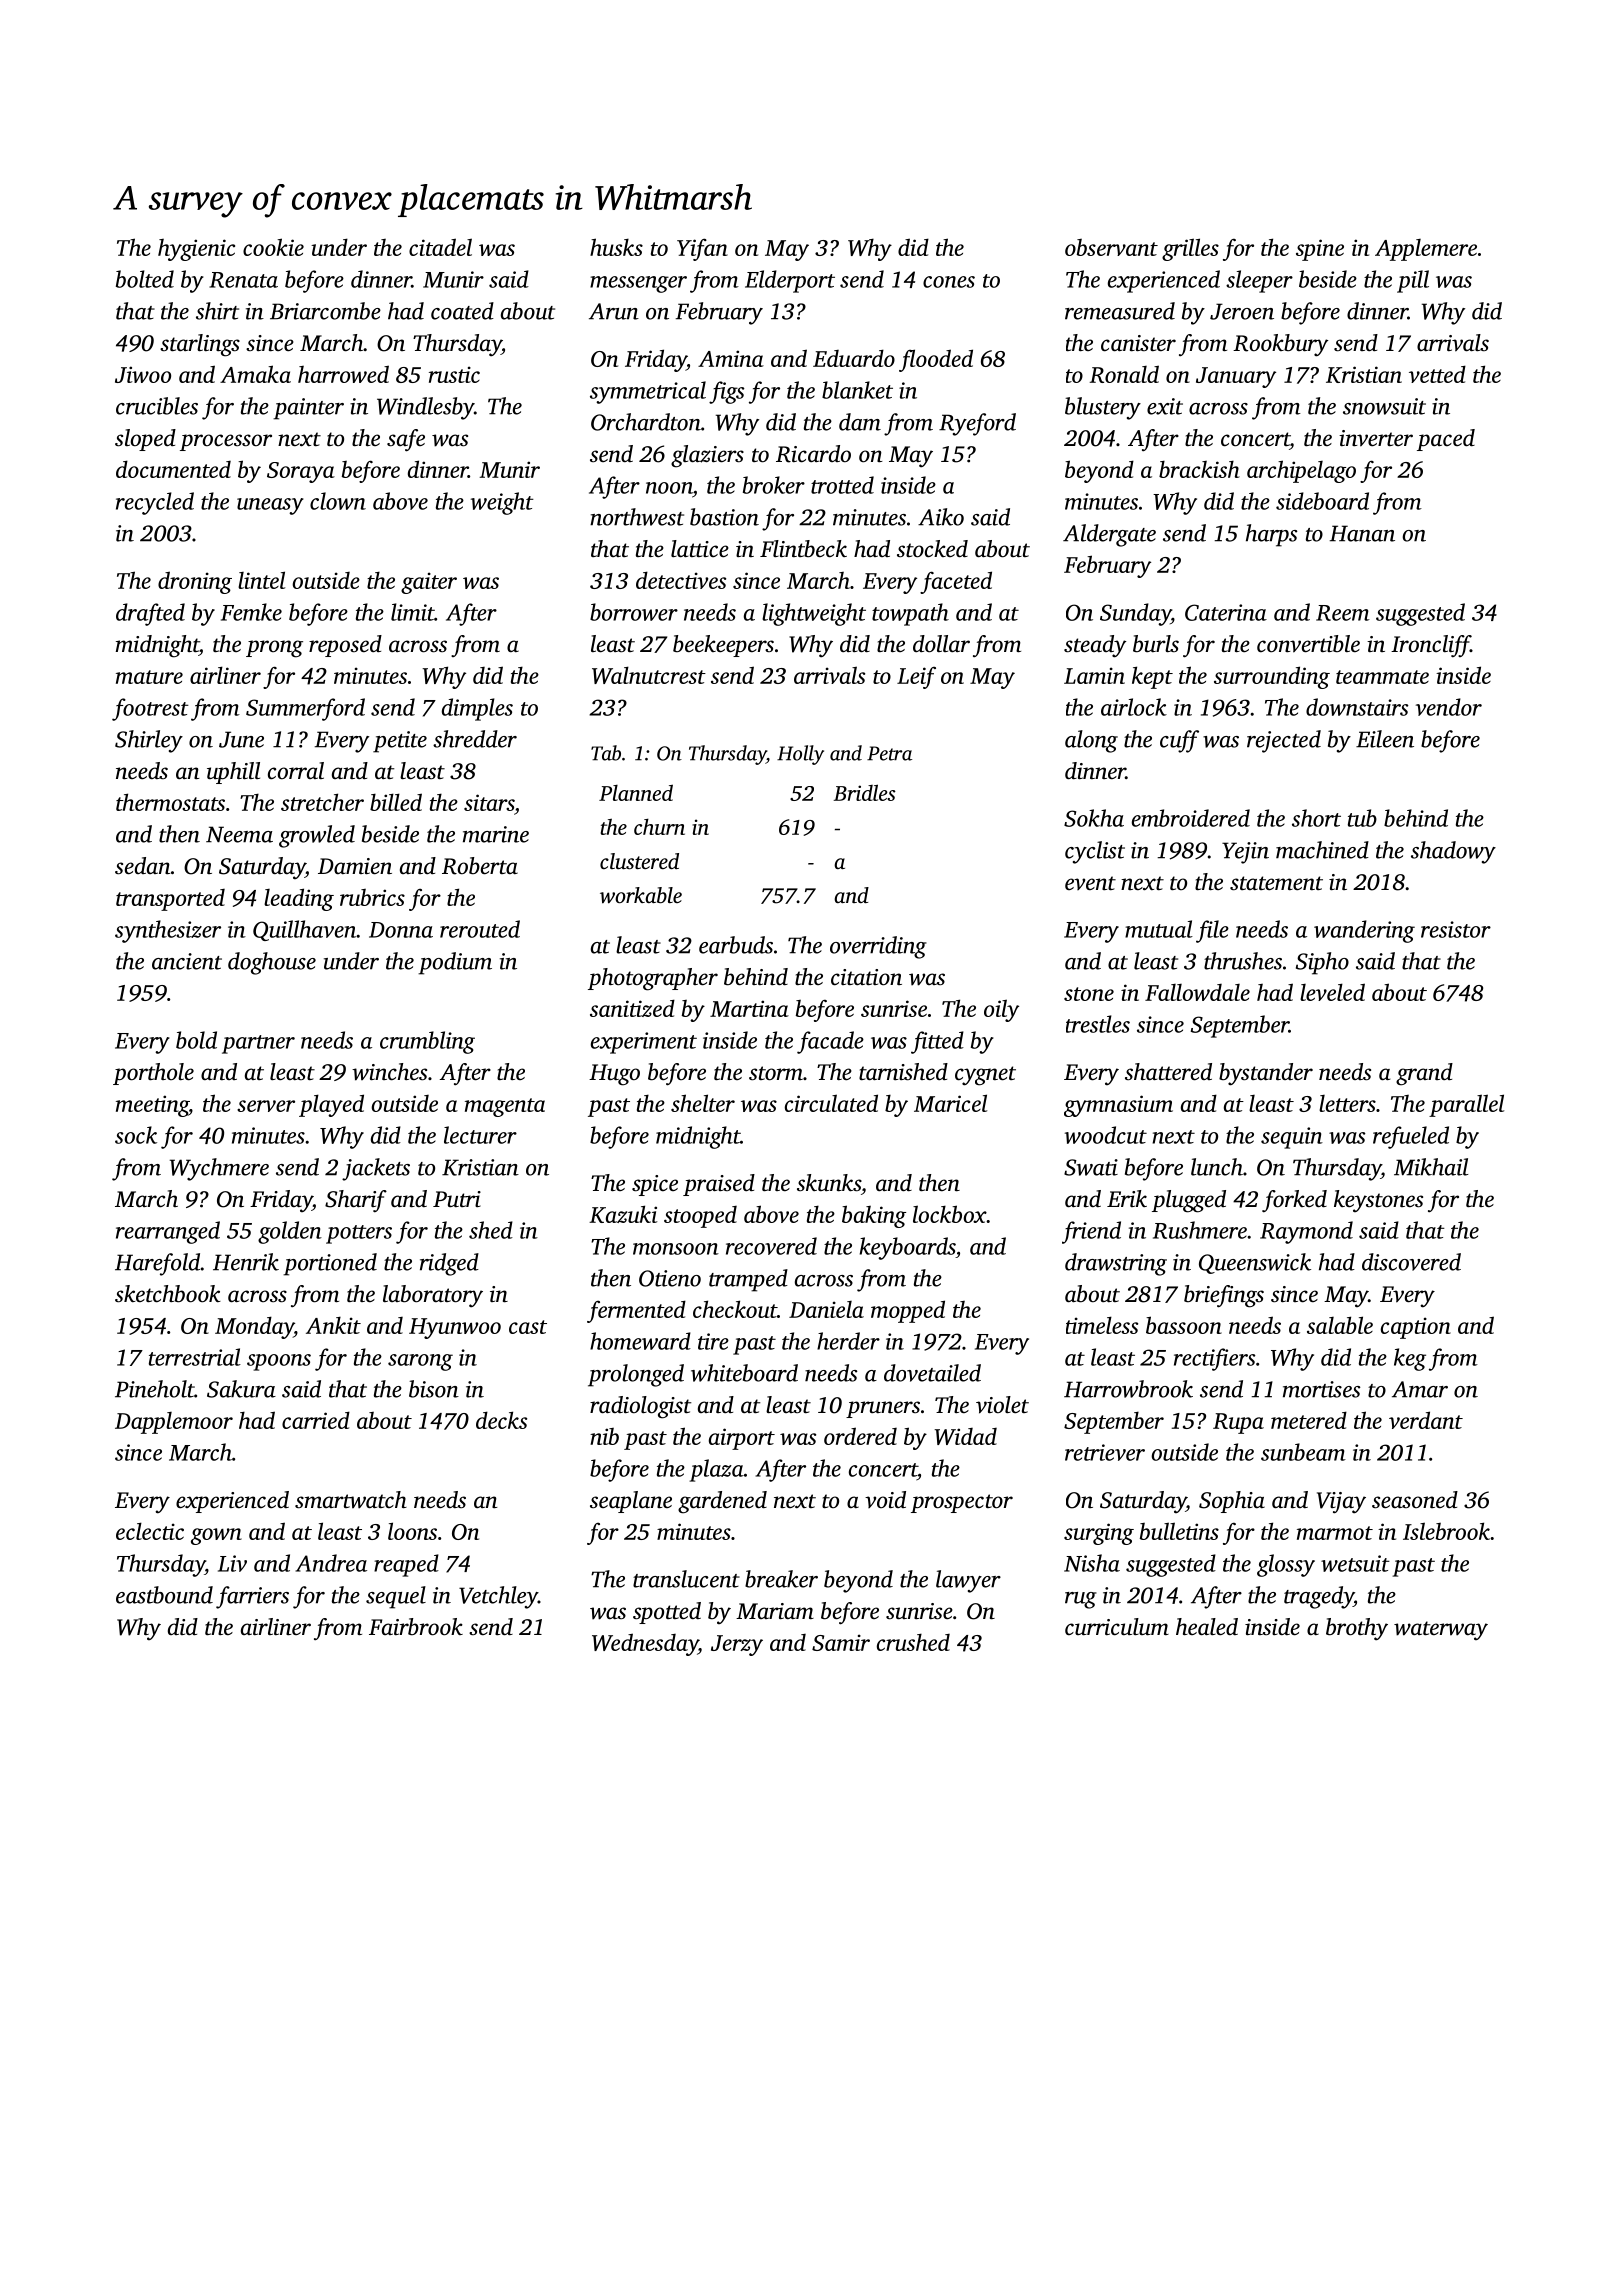 This page has height=2292, width=1620. I want to click on bison, so click(434, 1389).
